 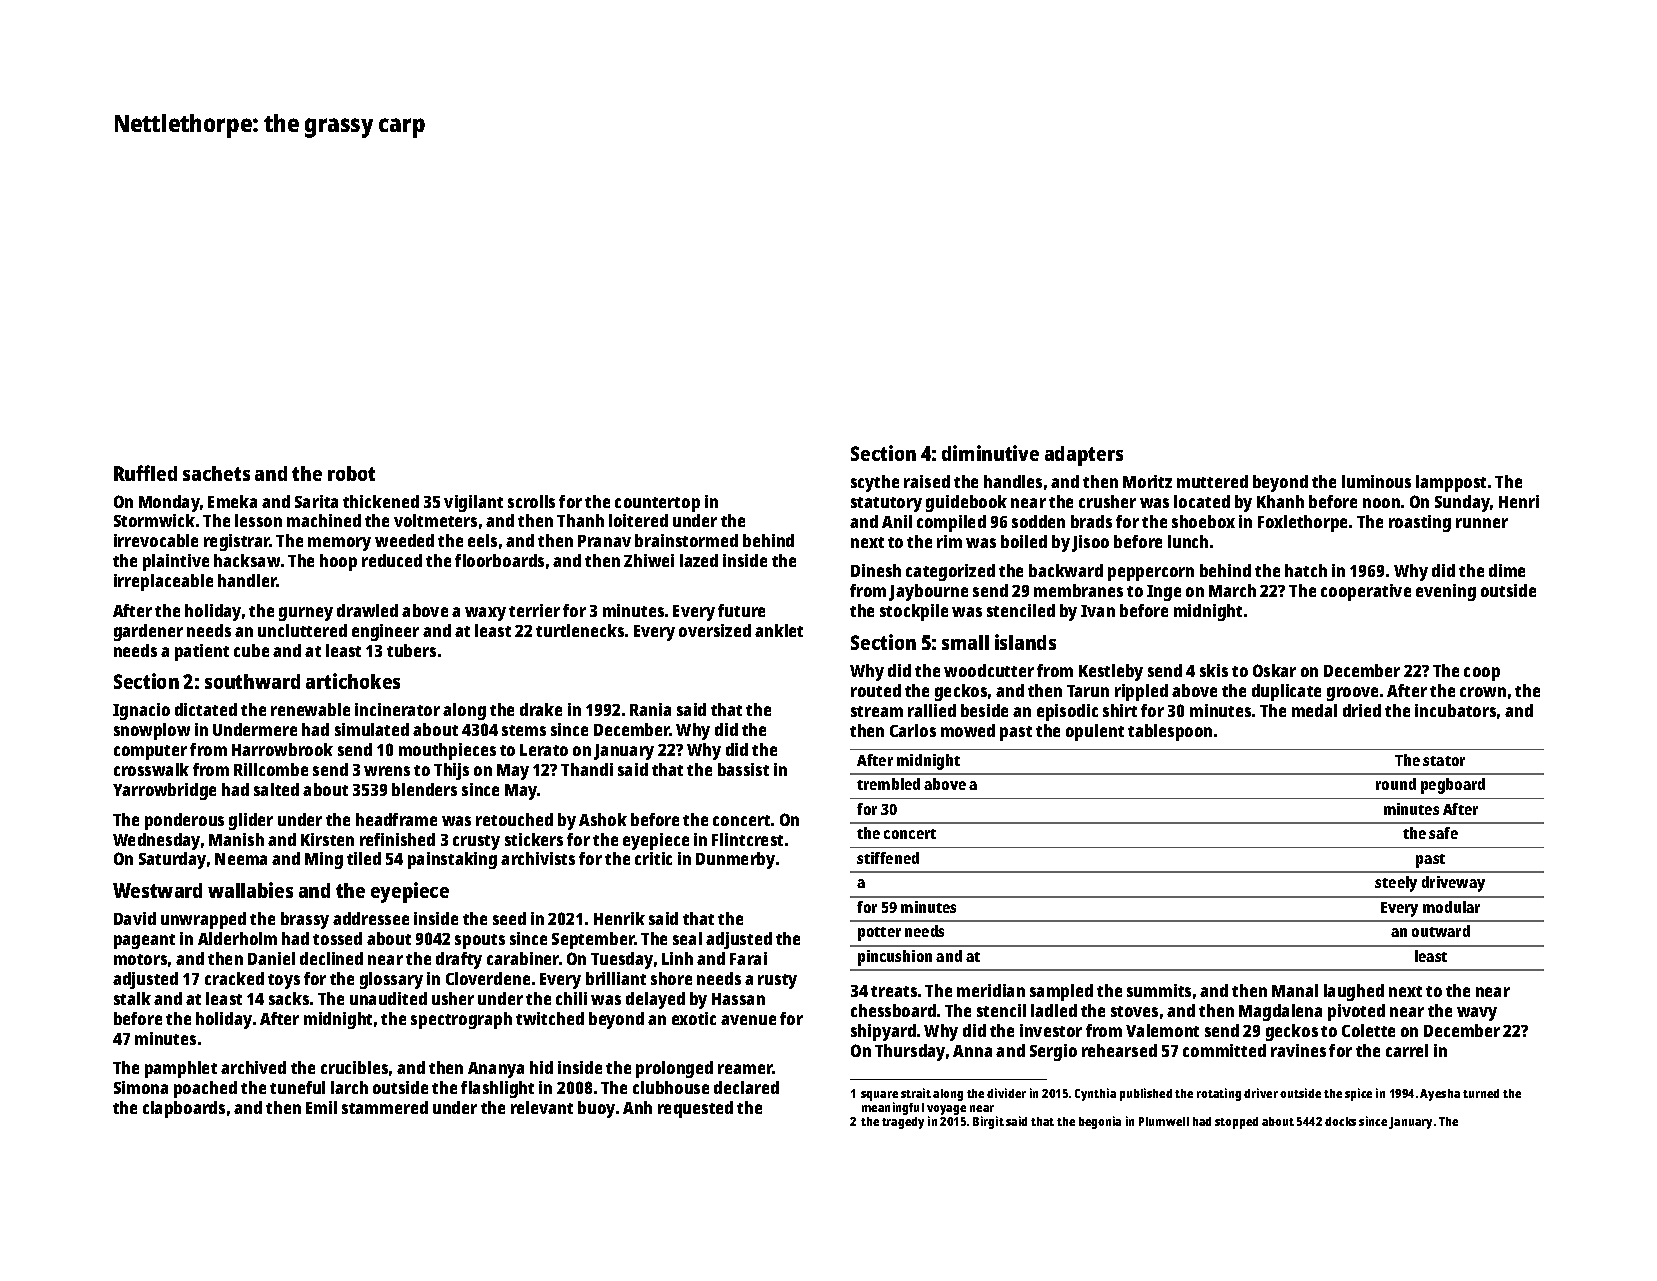 I want to click on March, so click(x=1232, y=590).
